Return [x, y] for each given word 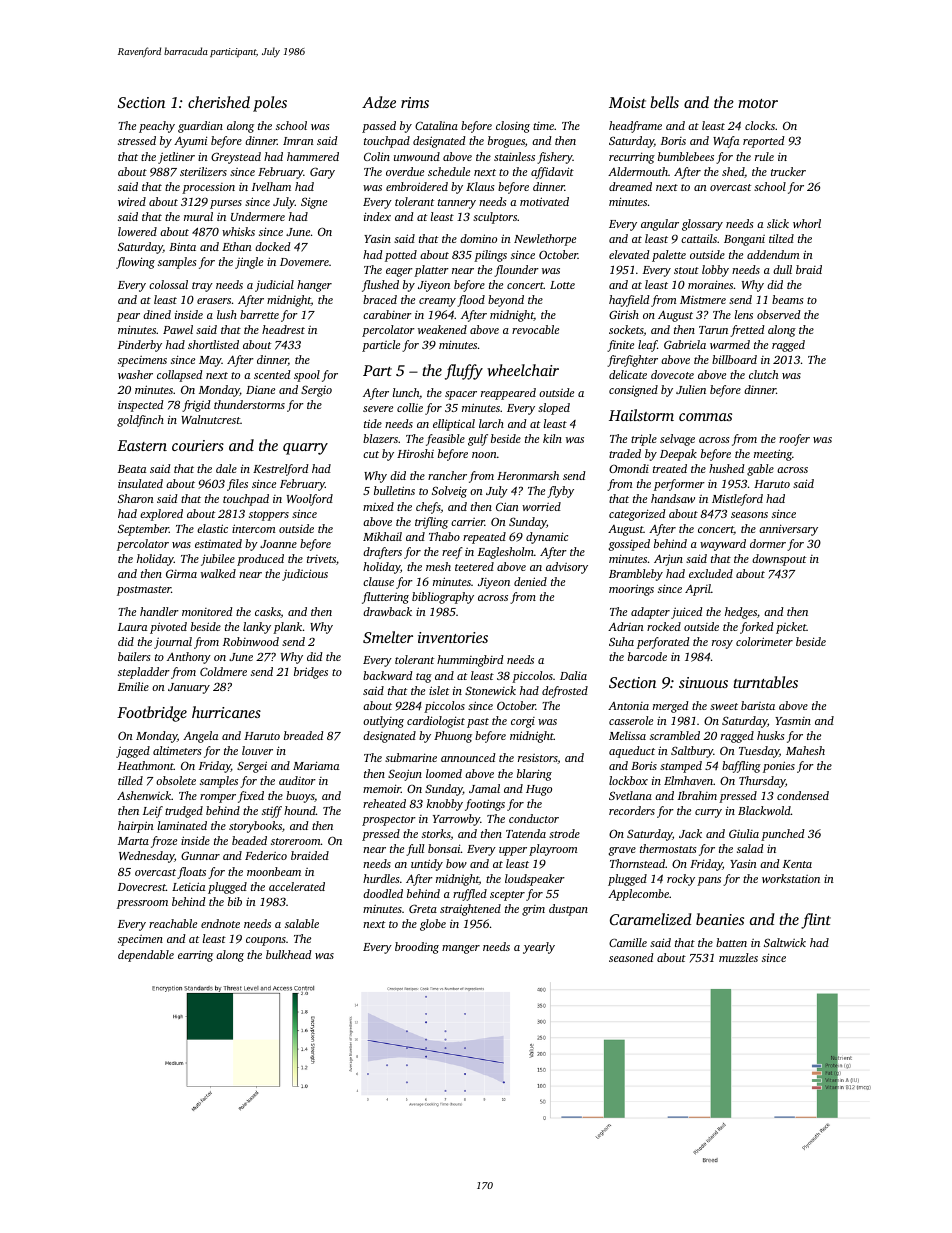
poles [270, 104]
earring [195, 956]
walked [218, 573]
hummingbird [470, 661]
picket [791, 628]
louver [257, 750]
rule [764, 156]
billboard [734, 359]
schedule [449, 171]
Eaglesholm [506, 553]
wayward [723, 545]
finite [620, 346]
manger [461, 949]
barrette [259, 314]
